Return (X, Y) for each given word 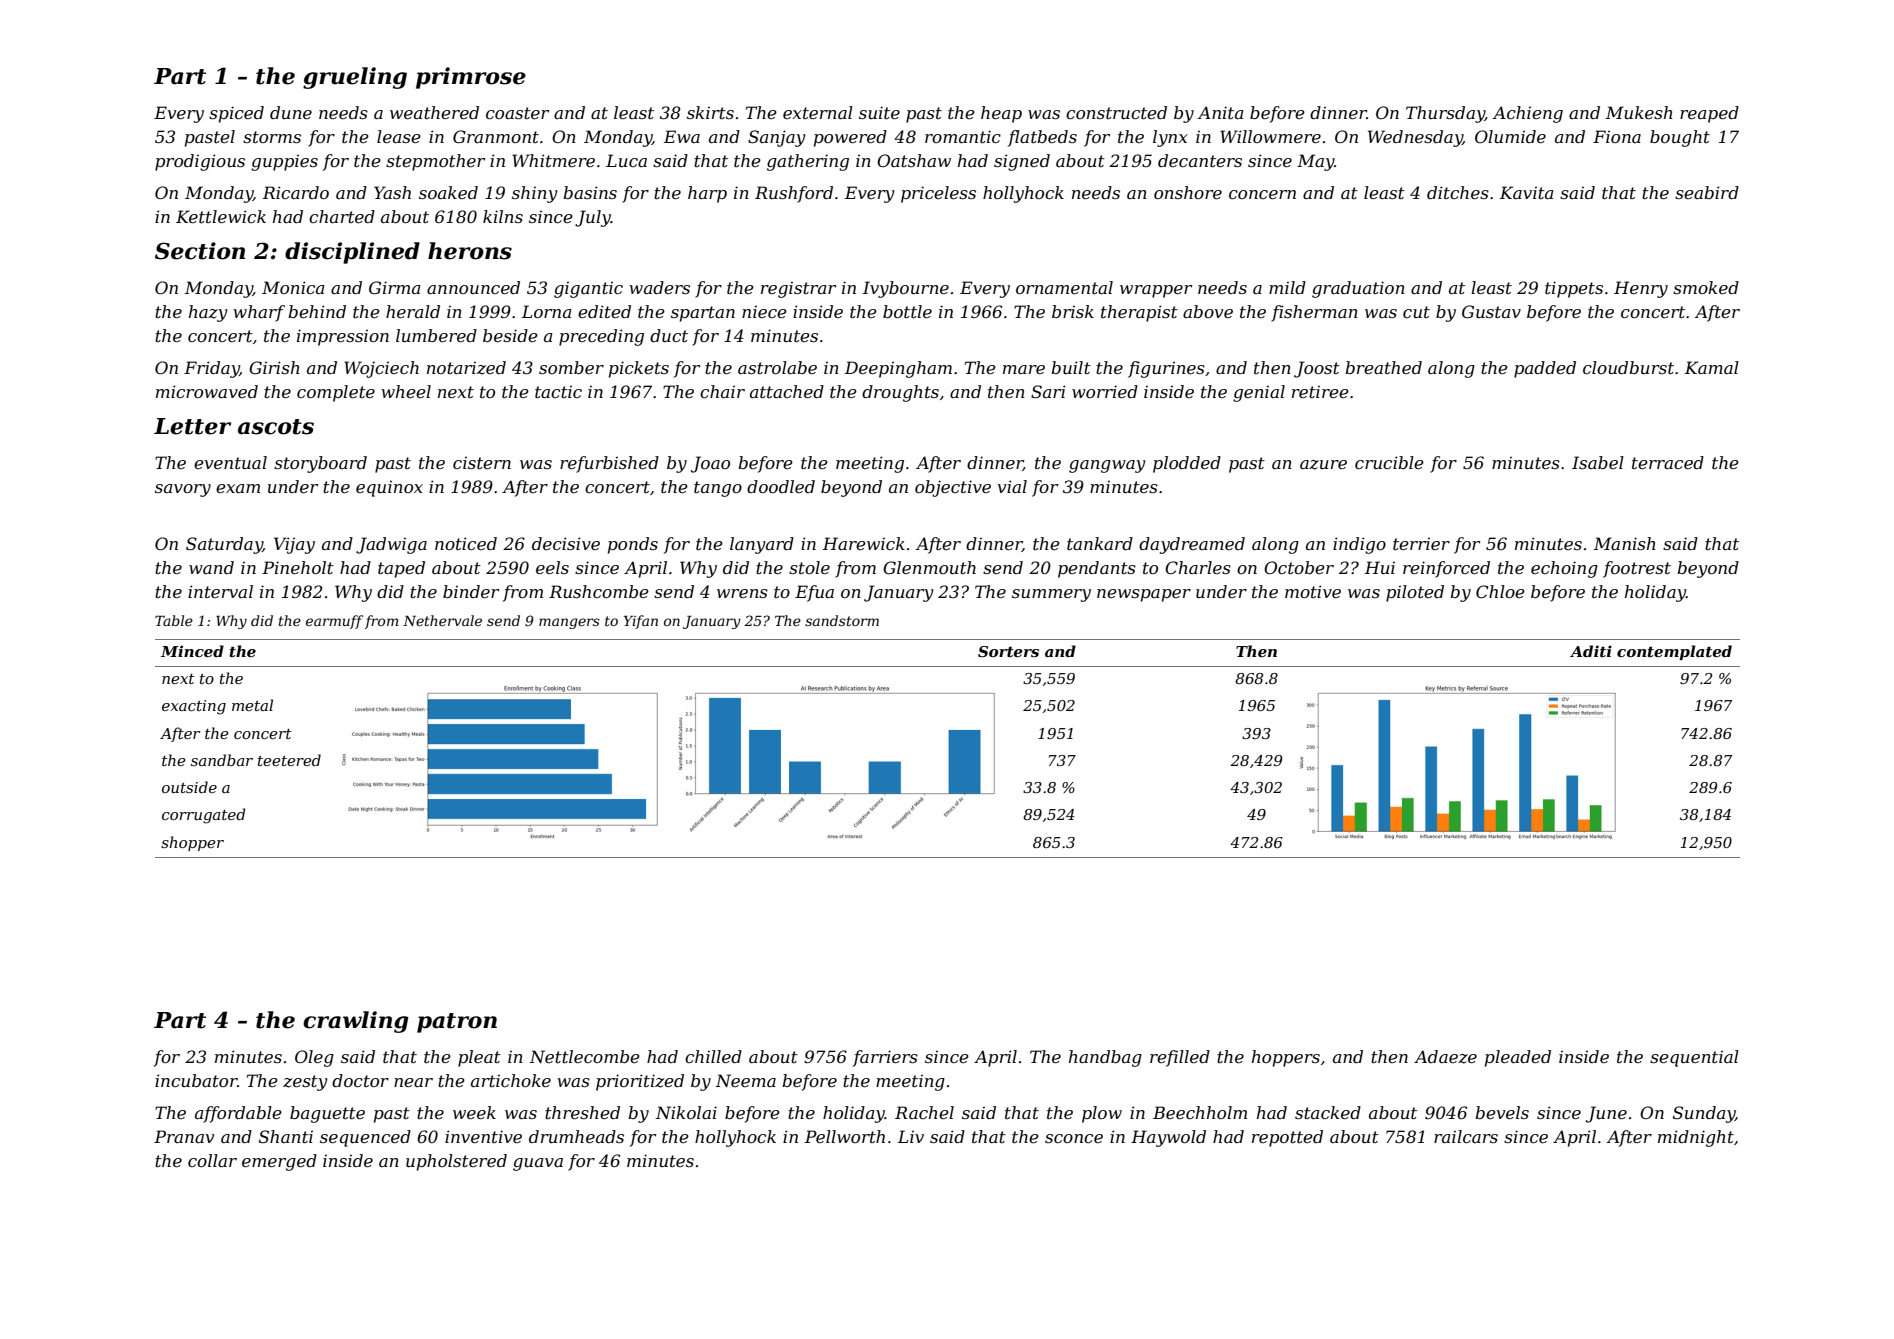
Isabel (1598, 462)
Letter (192, 426)
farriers (885, 1058)
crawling (356, 1022)
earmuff (334, 622)
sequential (1694, 1058)
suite (879, 112)
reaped (1709, 114)
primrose (471, 78)
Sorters (1008, 651)
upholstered (456, 1162)
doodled (781, 486)
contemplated (1674, 652)
